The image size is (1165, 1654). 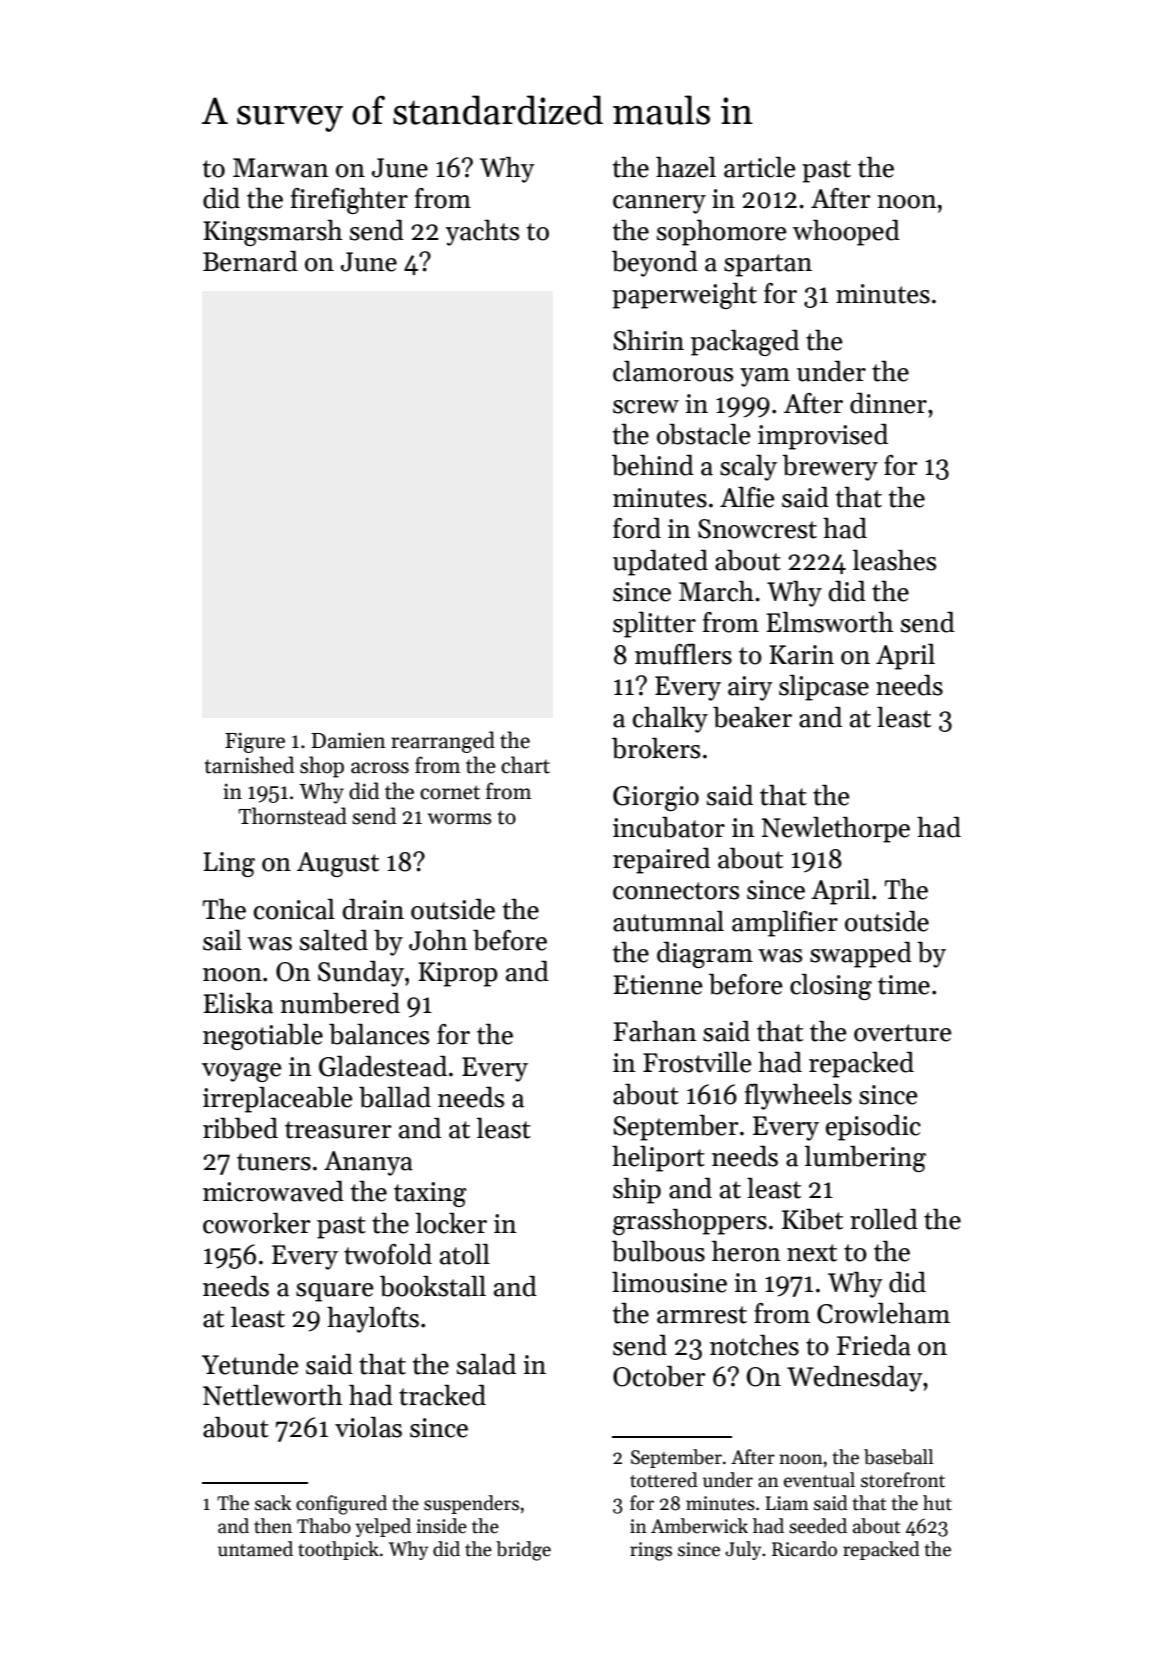 I want to click on article, so click(x=760, y=167).
